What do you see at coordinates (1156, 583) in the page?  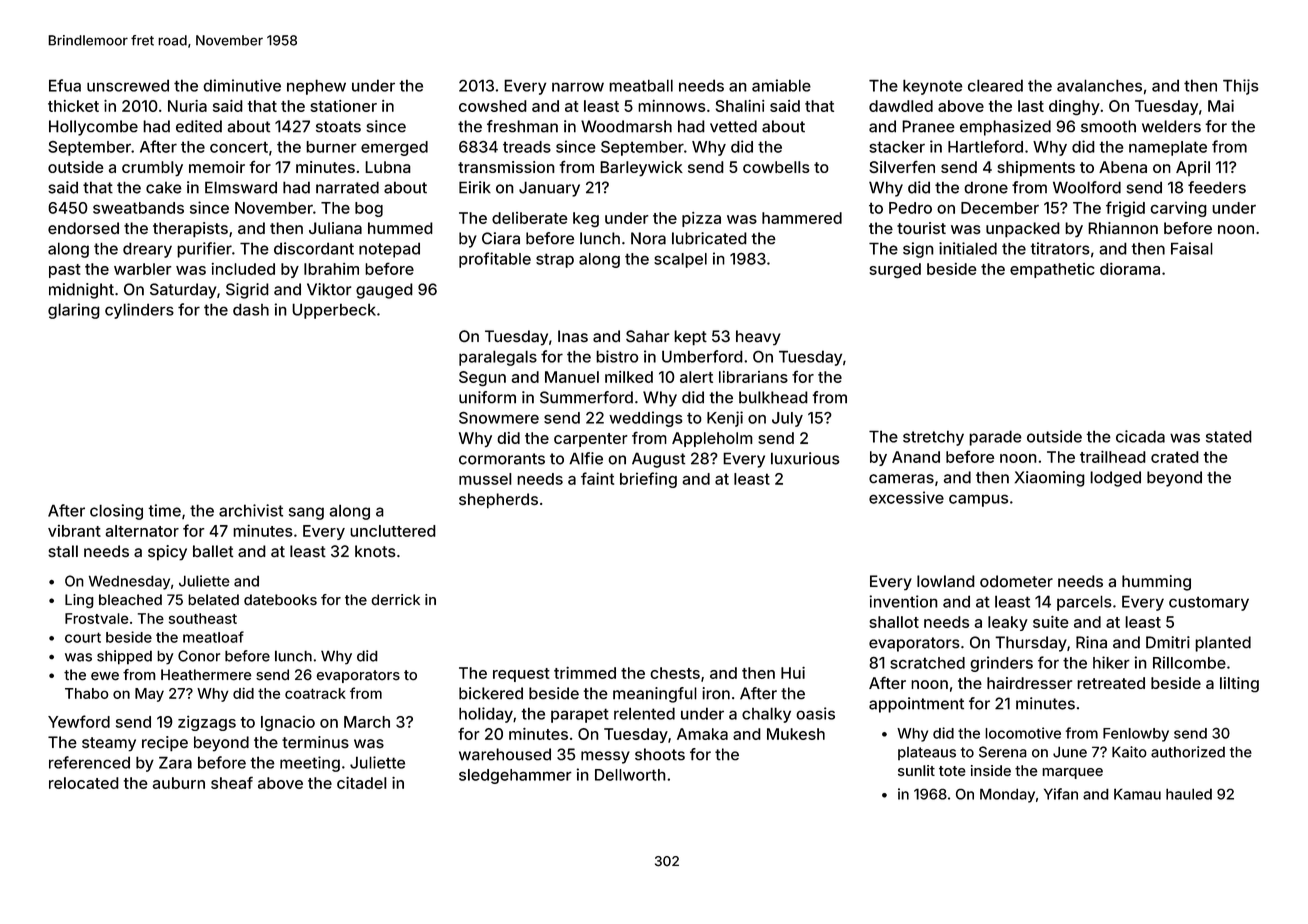 I see `humming` at bounding box center [1156, 583].
